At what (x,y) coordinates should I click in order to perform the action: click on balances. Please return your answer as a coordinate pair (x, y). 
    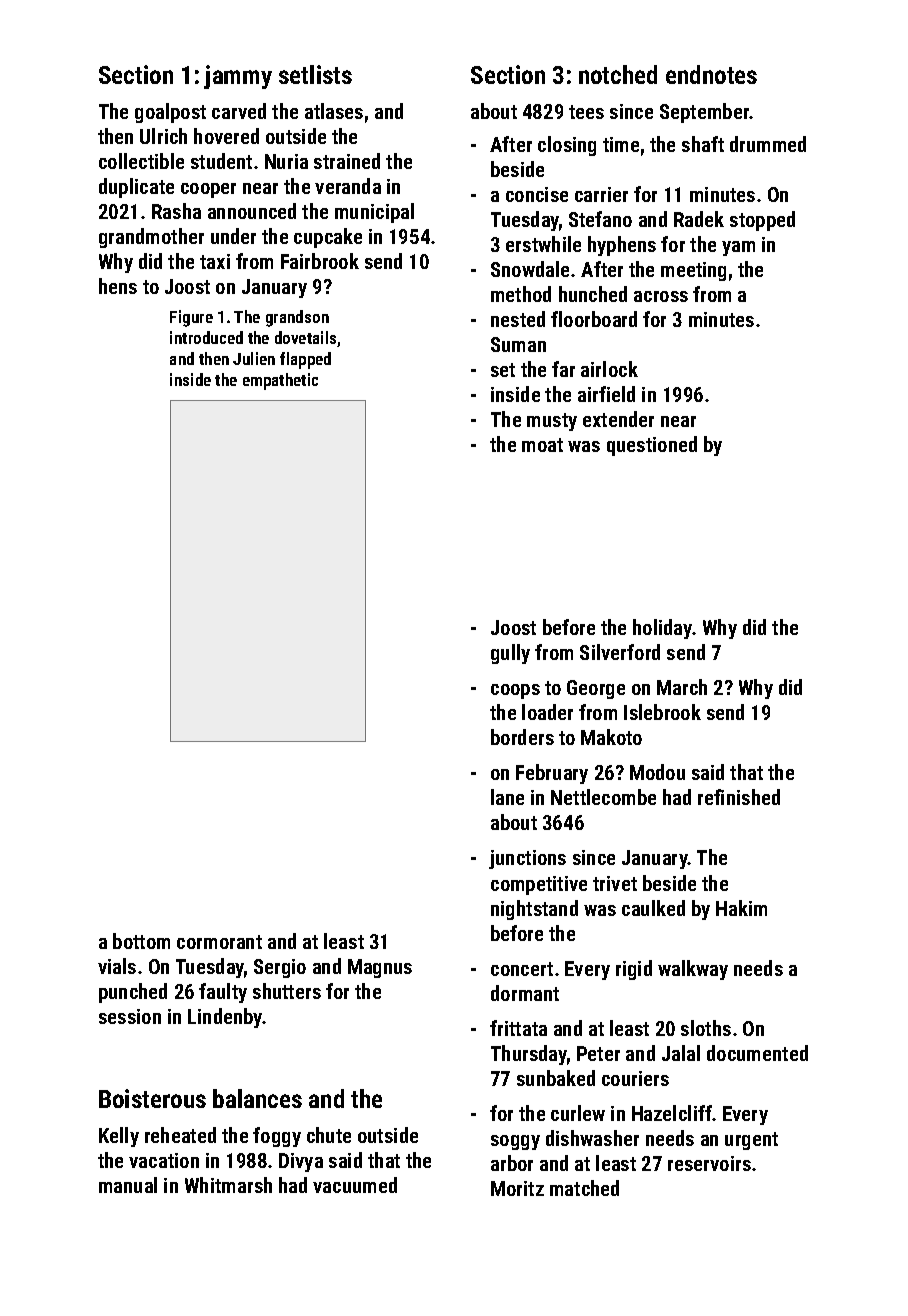
    Looking at the image, I should click on (257, 1098).
